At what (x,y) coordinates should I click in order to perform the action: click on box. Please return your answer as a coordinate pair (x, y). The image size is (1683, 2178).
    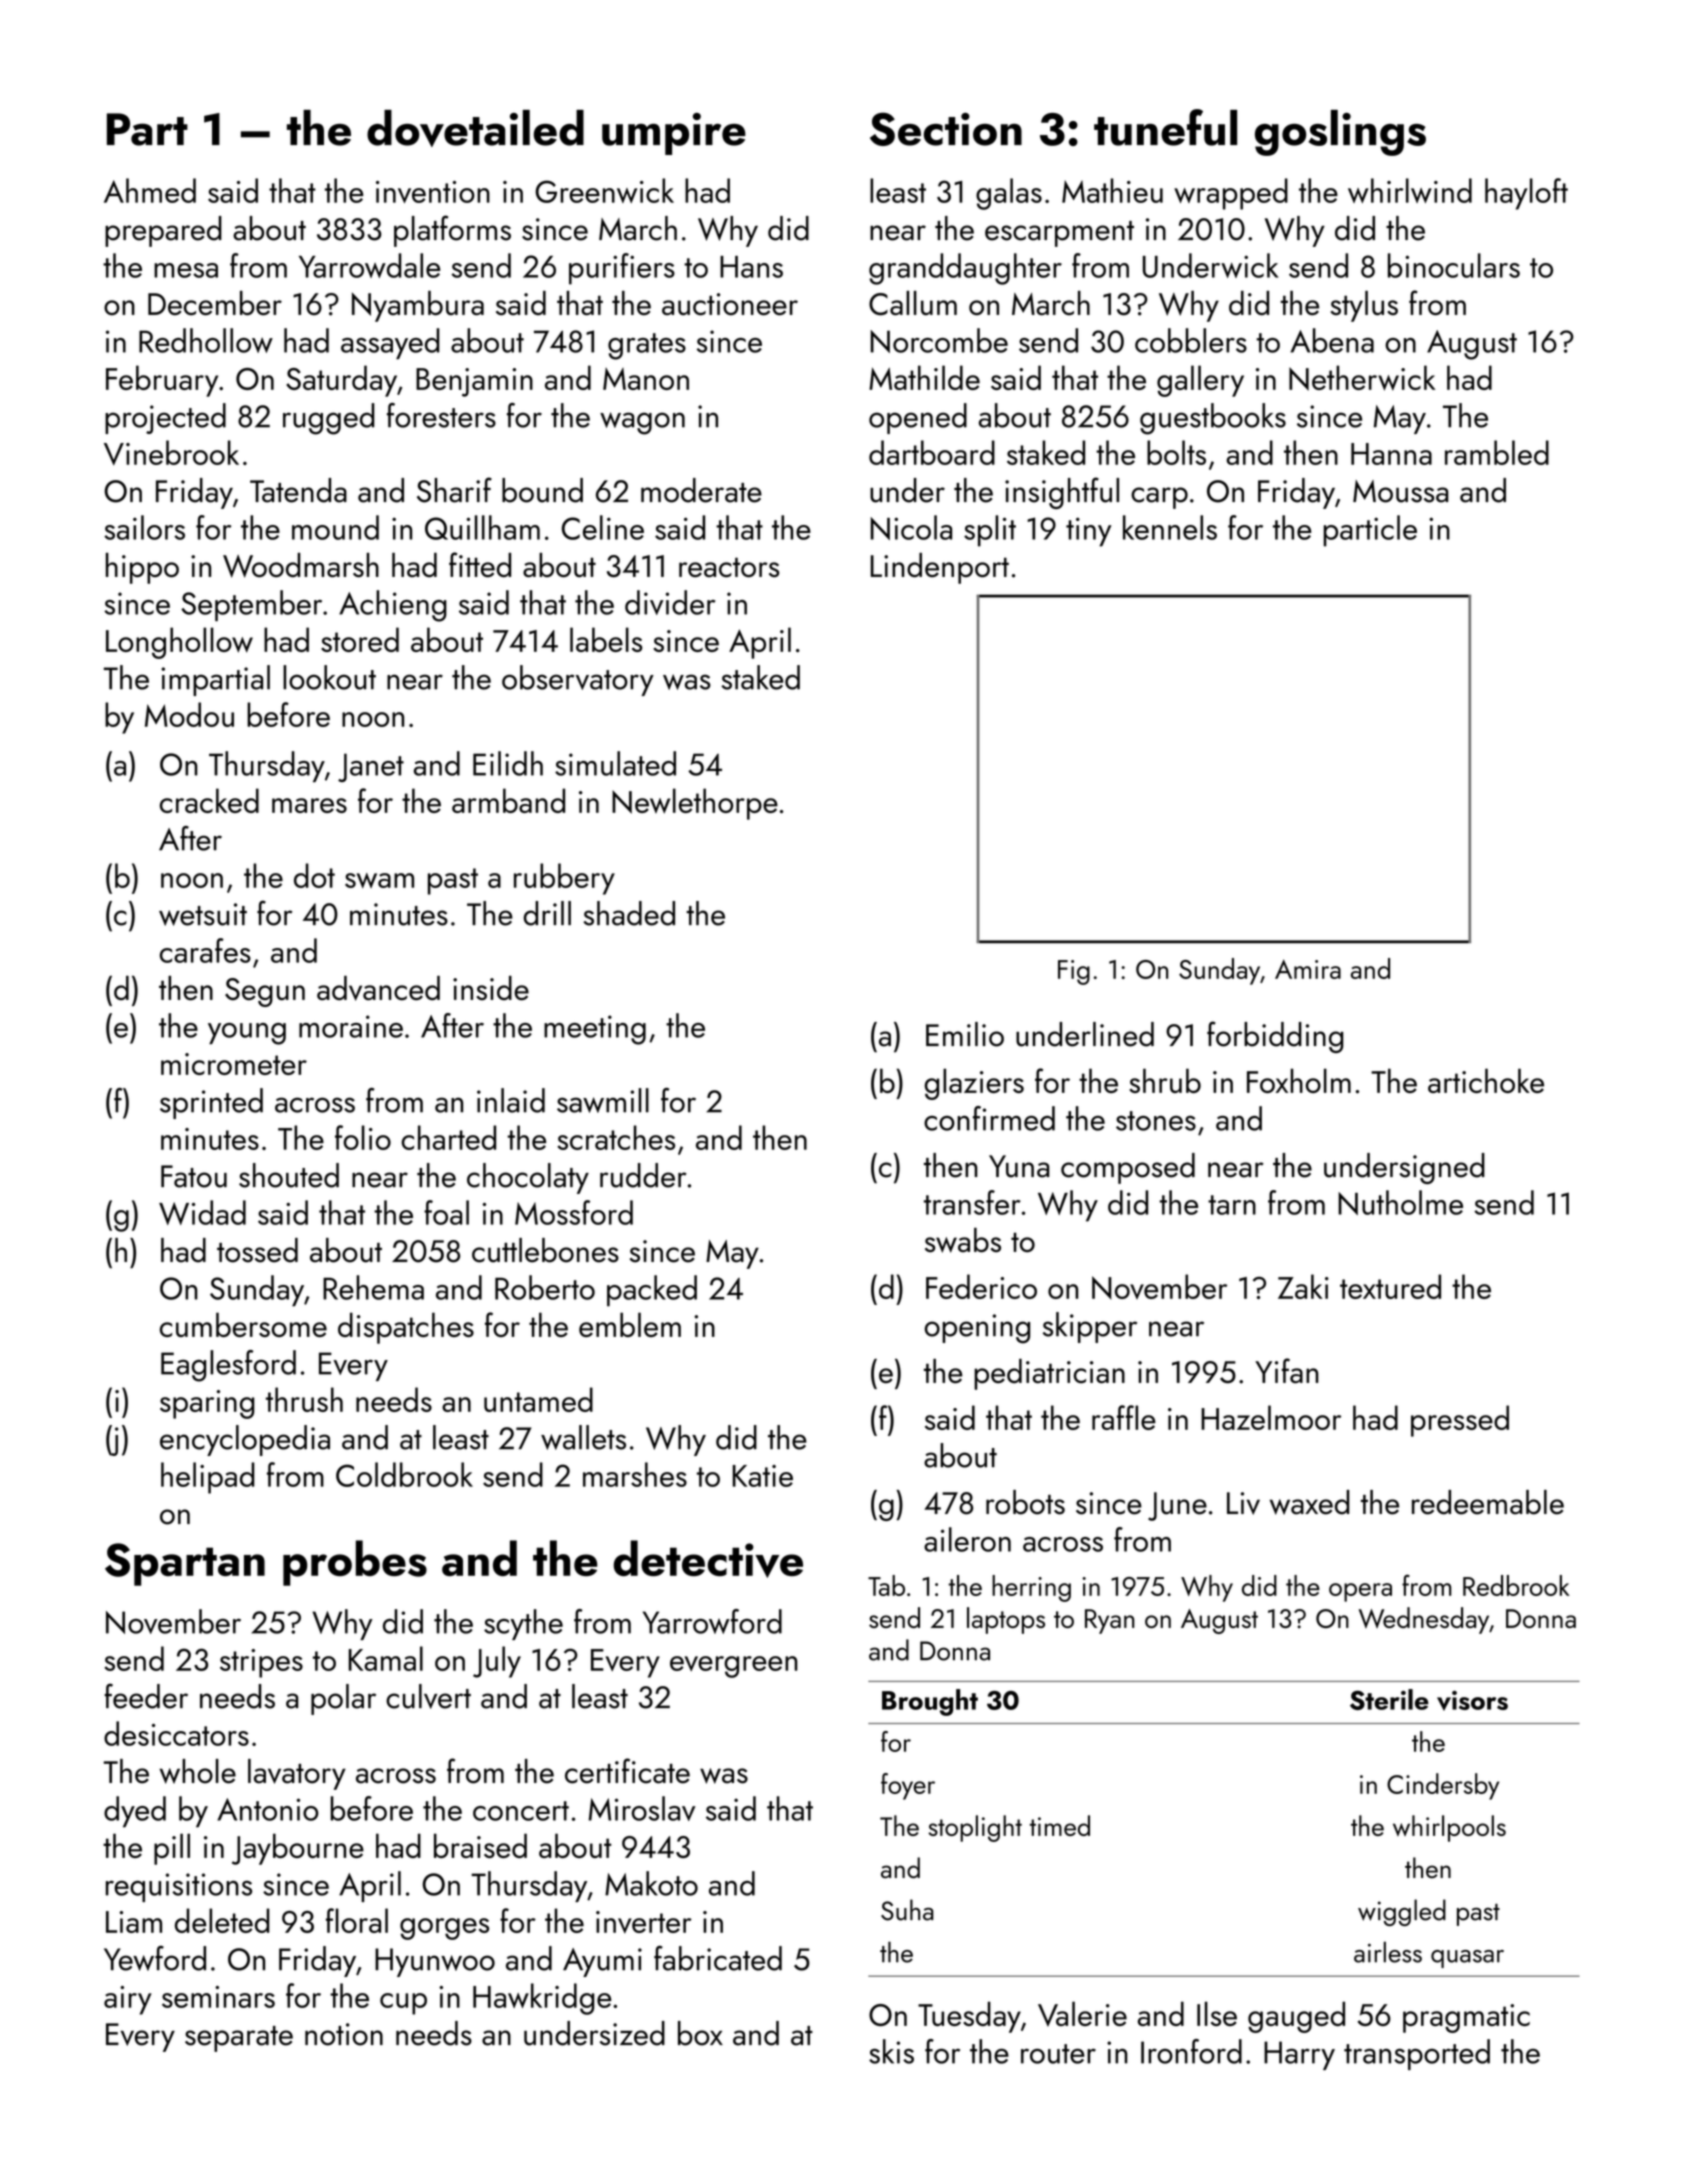
    Looking at the image, I should click on (700, 2033).
